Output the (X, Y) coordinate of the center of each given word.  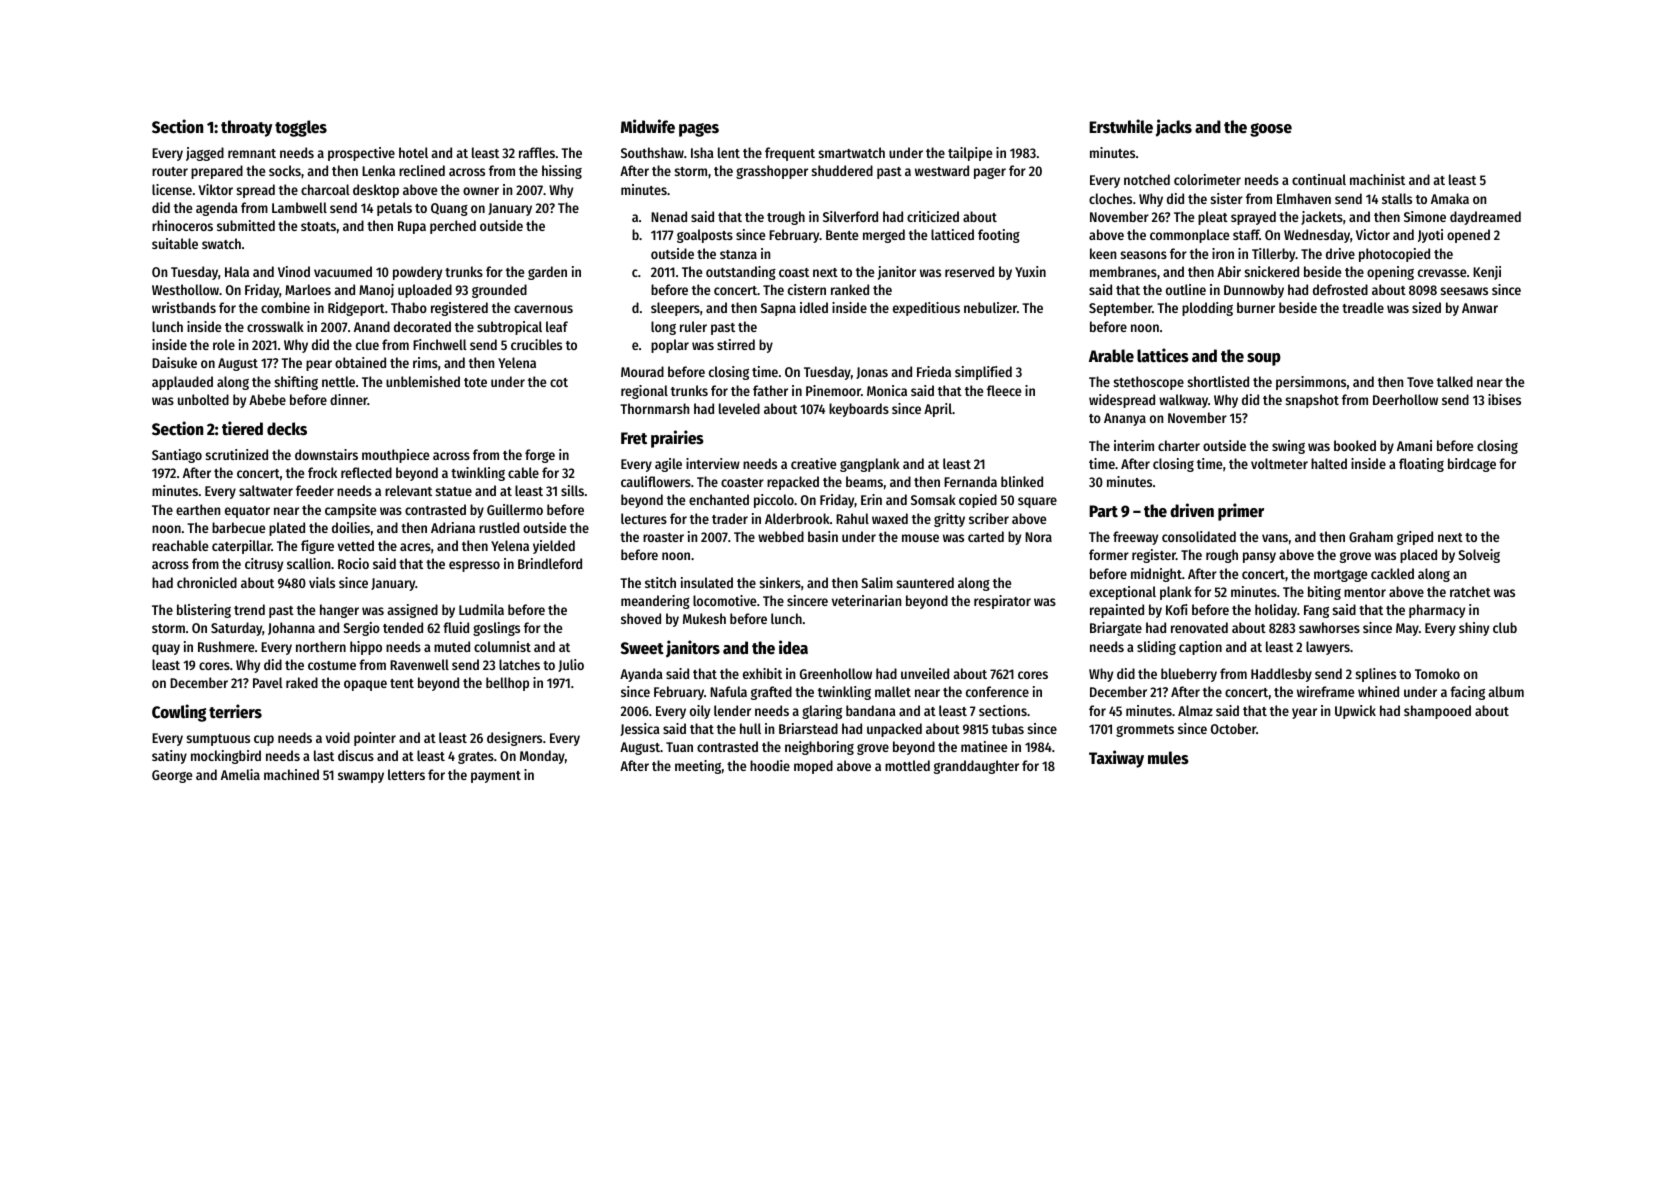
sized (1426, 307)
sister (1227, 198)
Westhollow (185, 289)
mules (1168, 758)
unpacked (894, 730)
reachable (180, 545)
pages (699, 130)
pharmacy (1437, 611)
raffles (537, 152)
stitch (660, 582)
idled (814, 307)
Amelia (240, 774)
